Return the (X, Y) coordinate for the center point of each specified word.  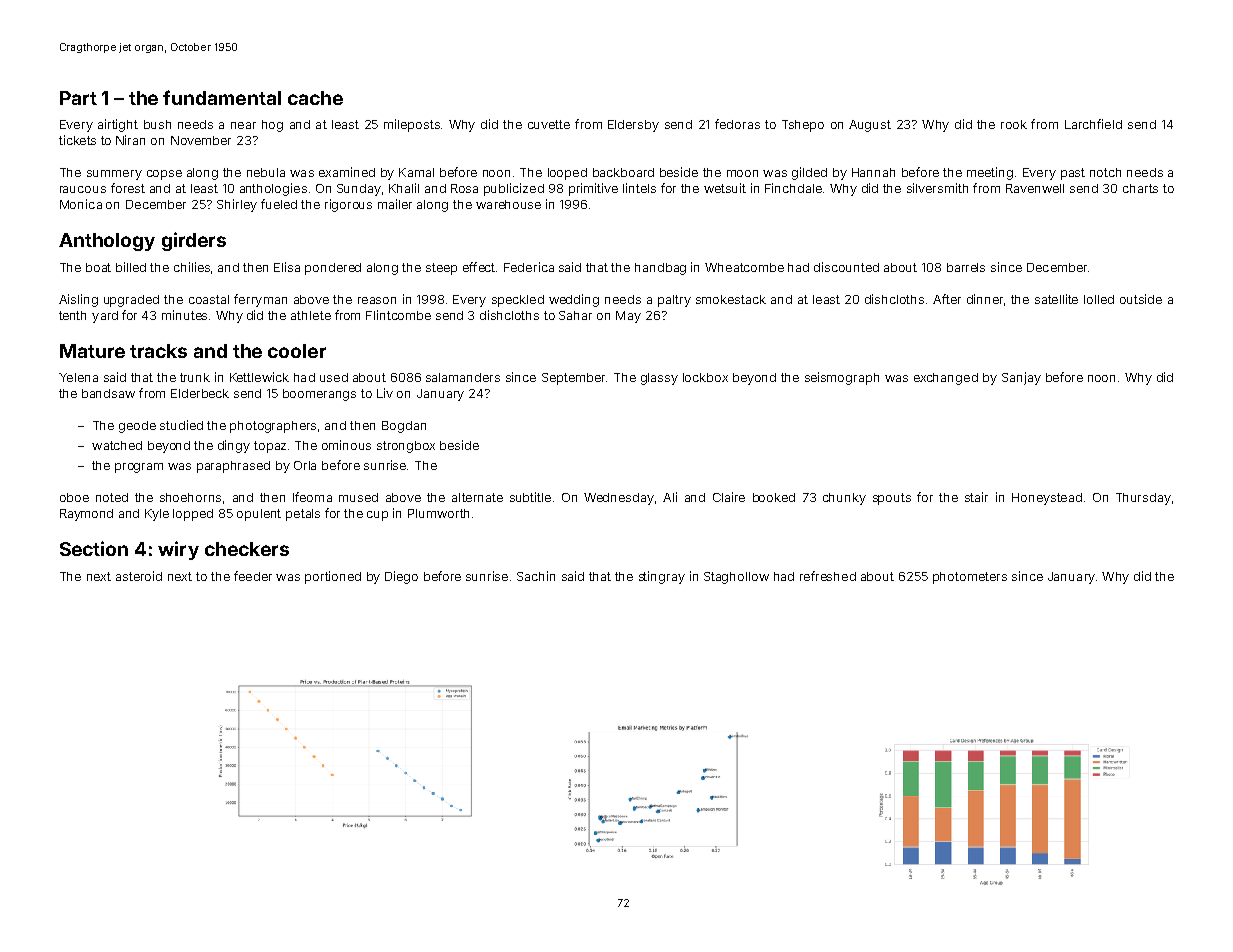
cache (315, 98)
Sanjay (1021, 378)
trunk (195, 377)
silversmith (937, 188)
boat (98, 267)
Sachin (536, 576)
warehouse (508, 204)
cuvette (549, 124)
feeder (253, 576)
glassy (659, 379)
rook (1014, 124)
